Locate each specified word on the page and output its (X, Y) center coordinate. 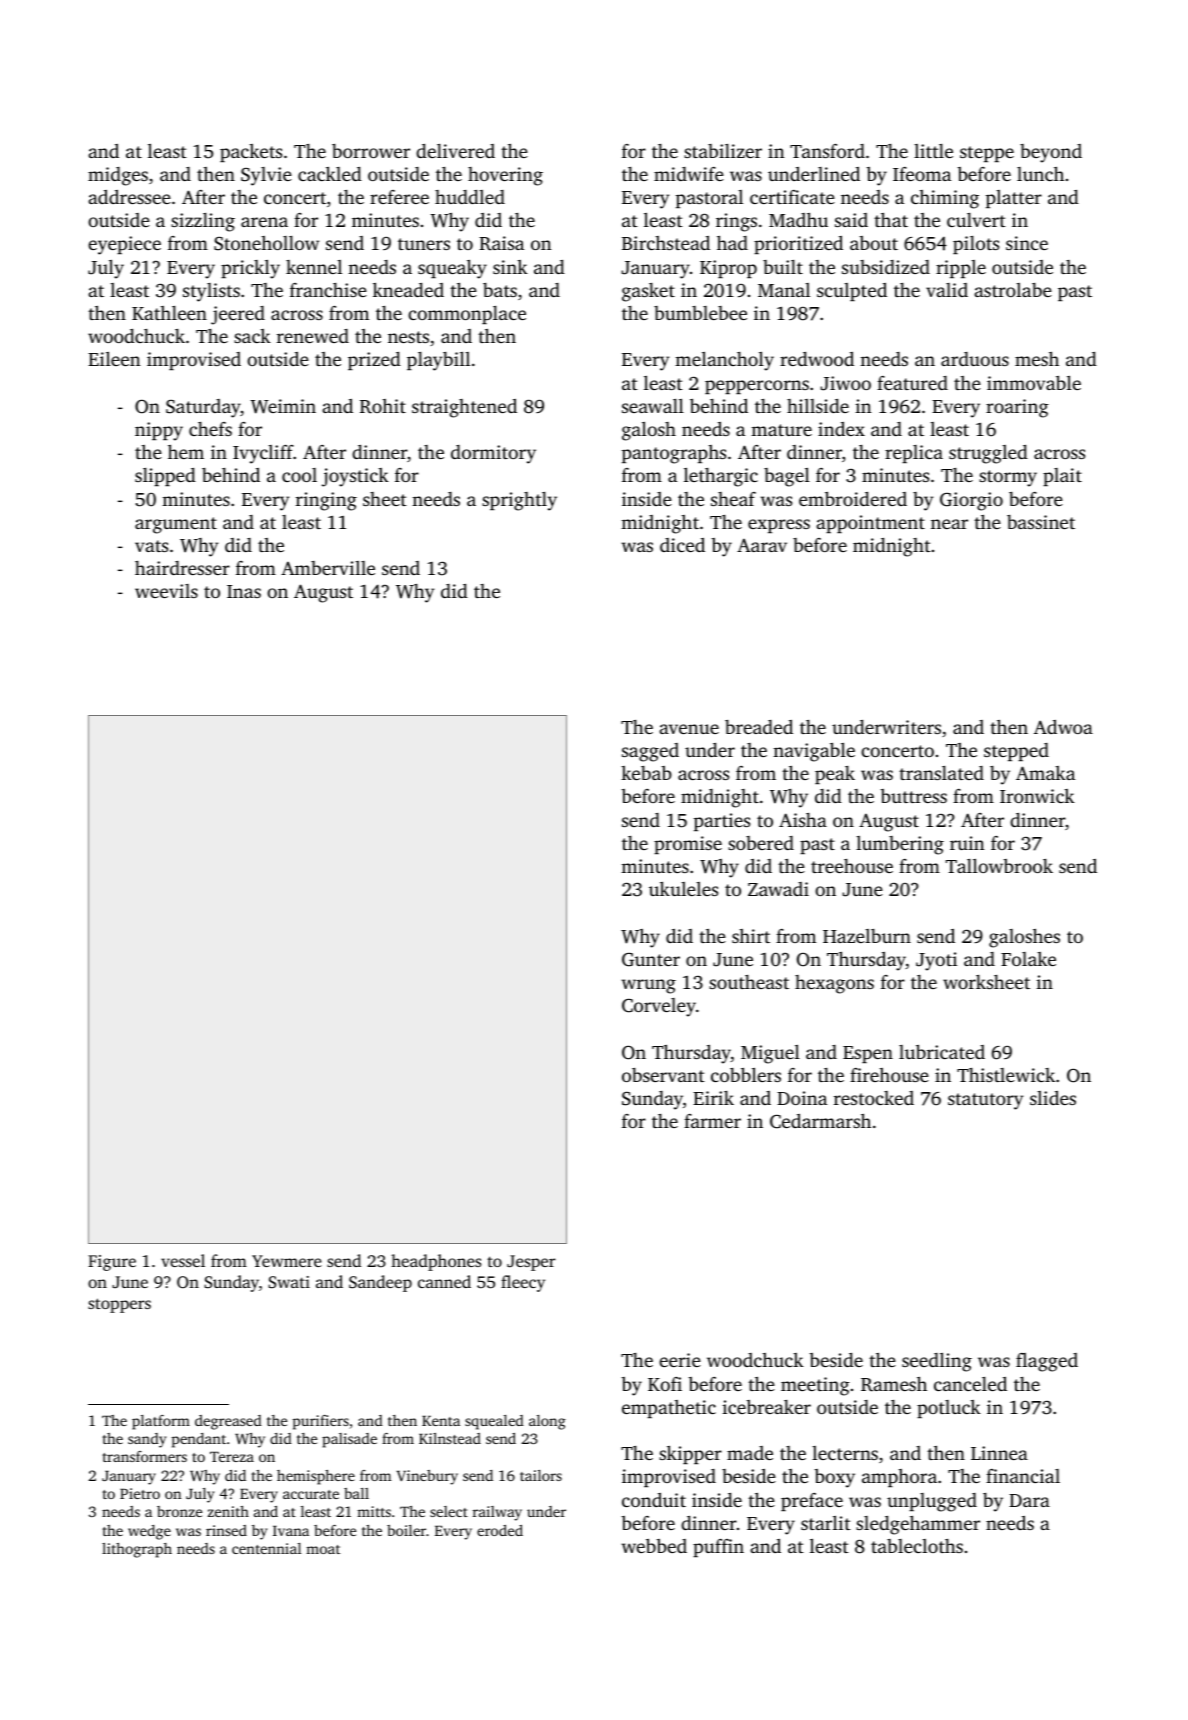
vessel (183, 1260)
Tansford (827, 151)
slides (1053, 1098)
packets (251, 153)
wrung (648, 986)
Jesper (531, 1263)
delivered (455, 151)
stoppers (119, 1305)
